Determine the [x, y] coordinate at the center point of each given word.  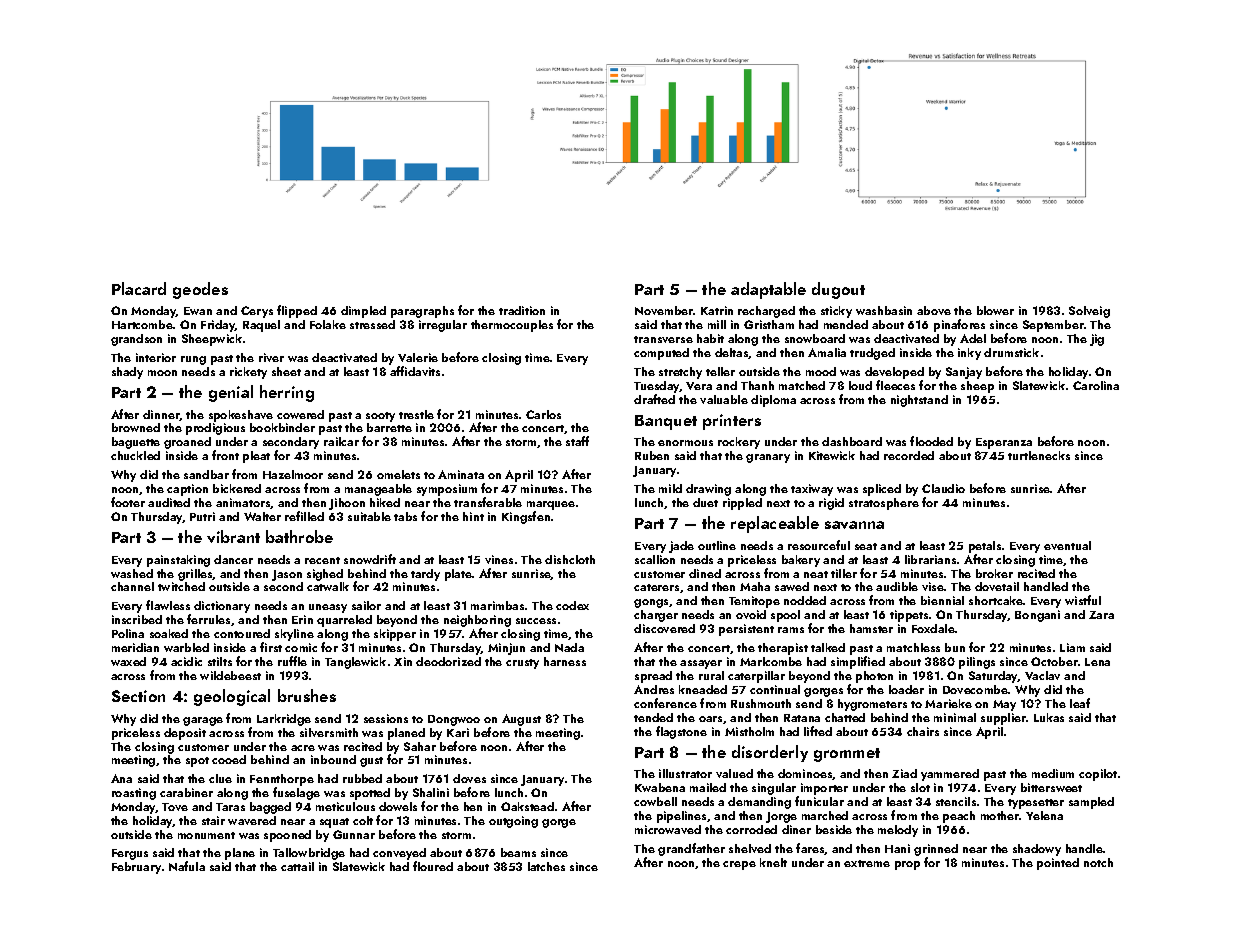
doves [469, 778]
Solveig [1089, 312]
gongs [651, 603]
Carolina [1096, 385]
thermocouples [512, 326]
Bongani [1037, 616]
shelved [750, 848]
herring [287, 393]
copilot [1098, 775]
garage [203, 721]
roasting [134, 794]
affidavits [415, 371]
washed [132, 573]
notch [1098, 862]
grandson [136, 340]
